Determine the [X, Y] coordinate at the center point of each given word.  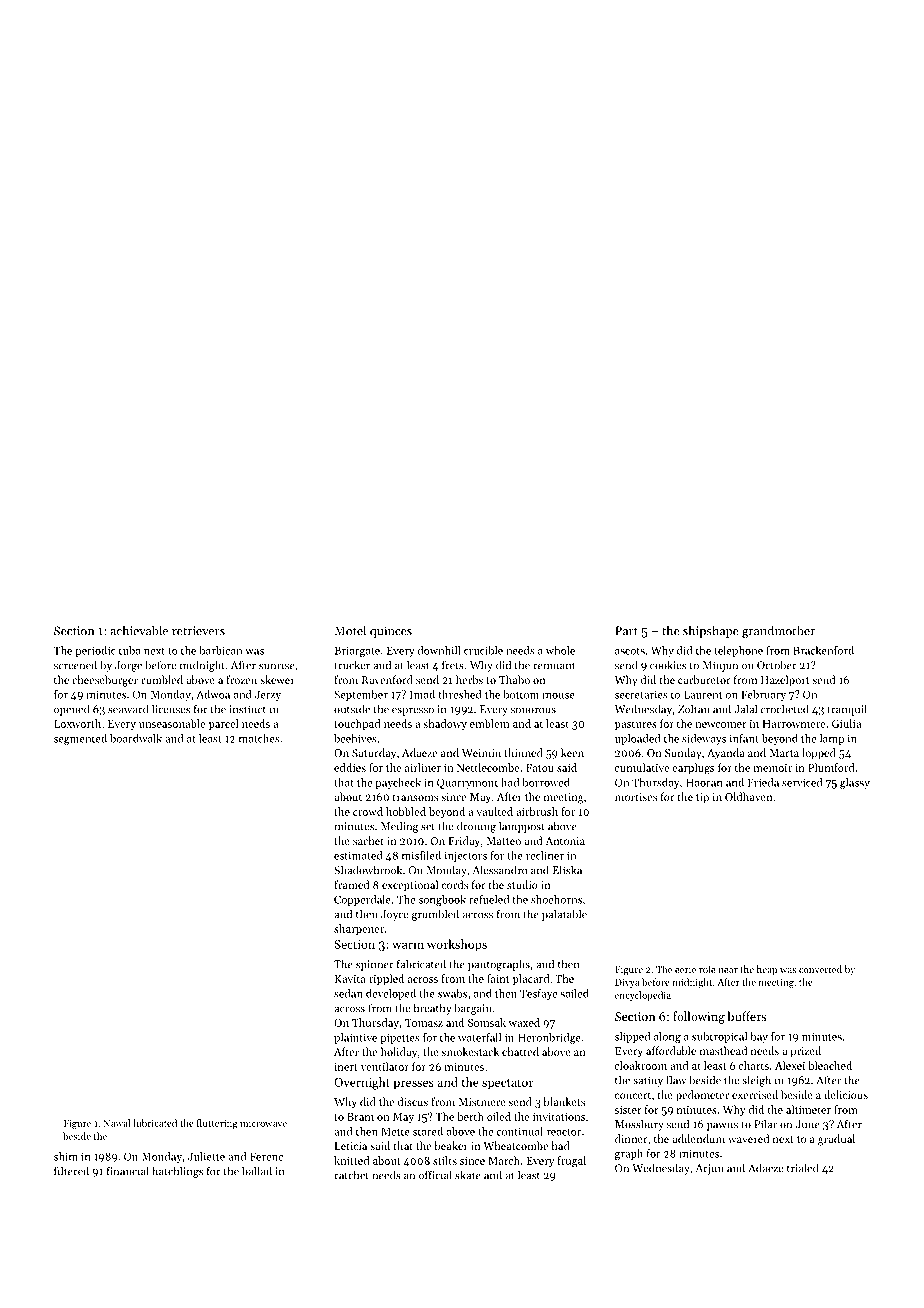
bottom [521, 694]
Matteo [503, 841]
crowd [368, 811]
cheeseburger [105, 681]
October [777, 665]
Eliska [567, 870]
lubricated [155, 1123]
